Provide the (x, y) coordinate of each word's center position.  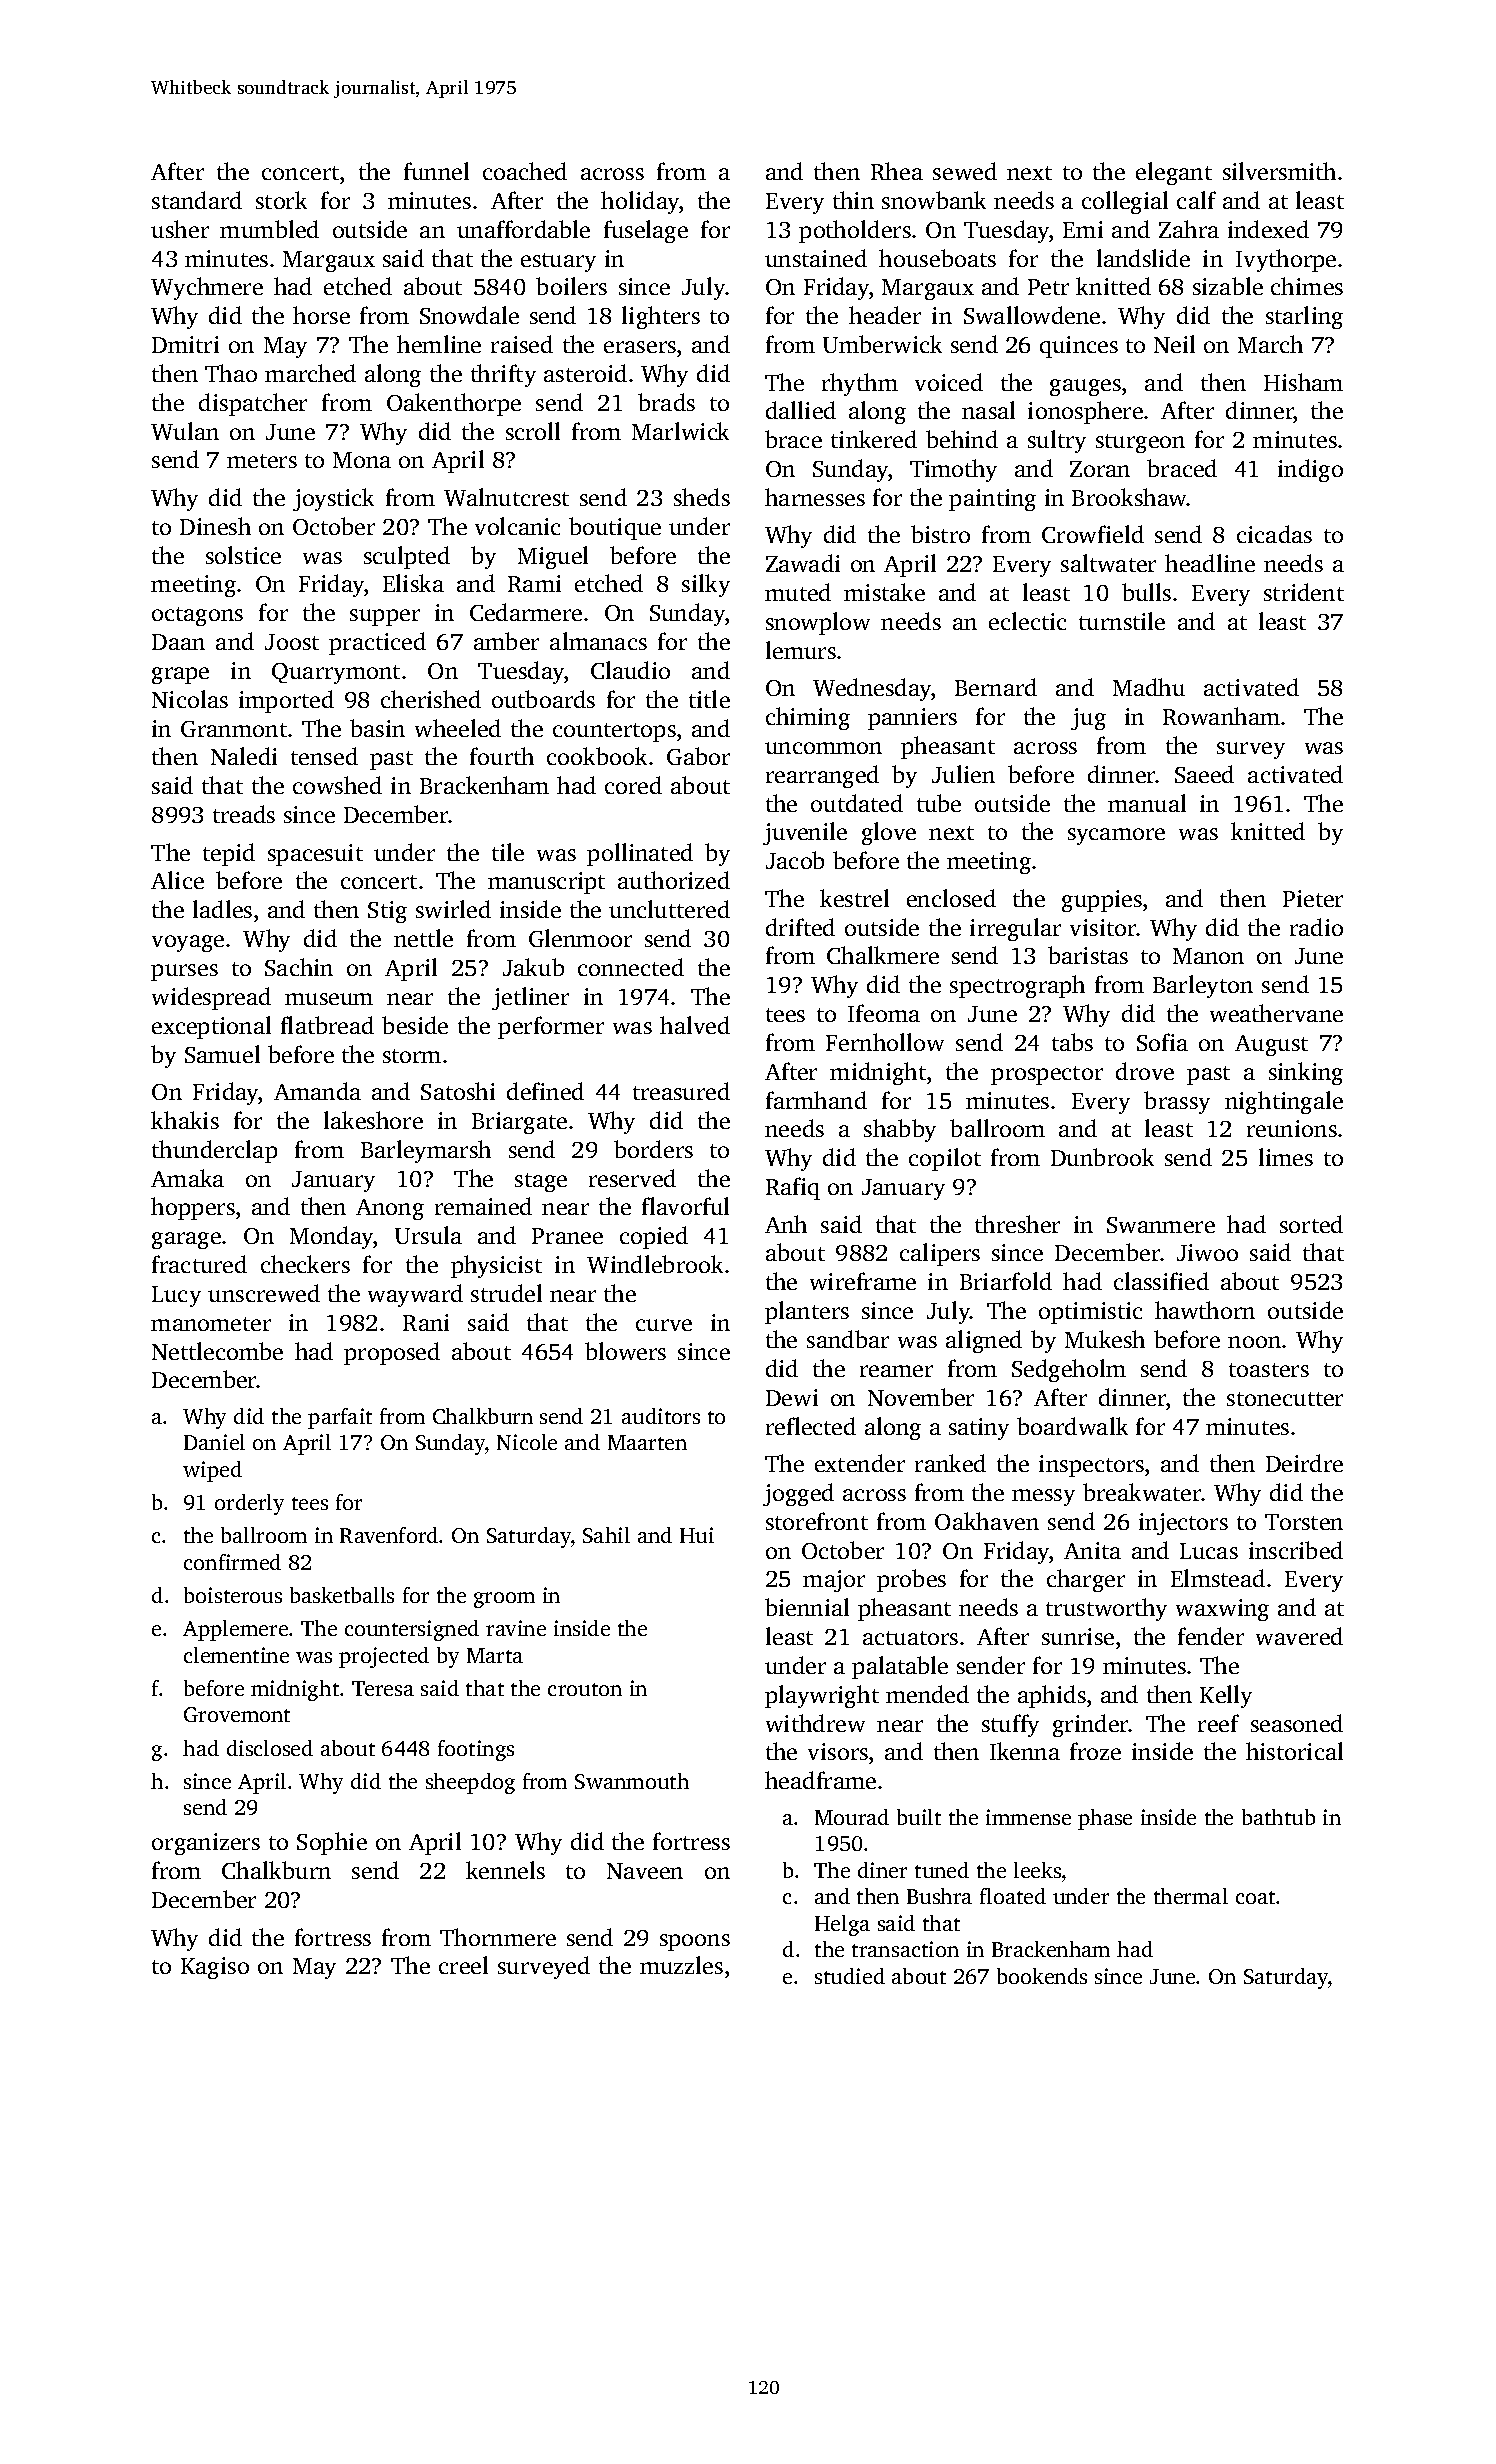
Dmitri (185, 344)
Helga (842, 1925)
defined (545, 1091)
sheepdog (470, 1783)
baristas (1088, 955)
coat (1255, 1897)
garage (186, 1240)
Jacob (795, 860)
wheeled (458, 728)
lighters (661, 317)
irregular (1015, 929)
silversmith (1279, 171)
